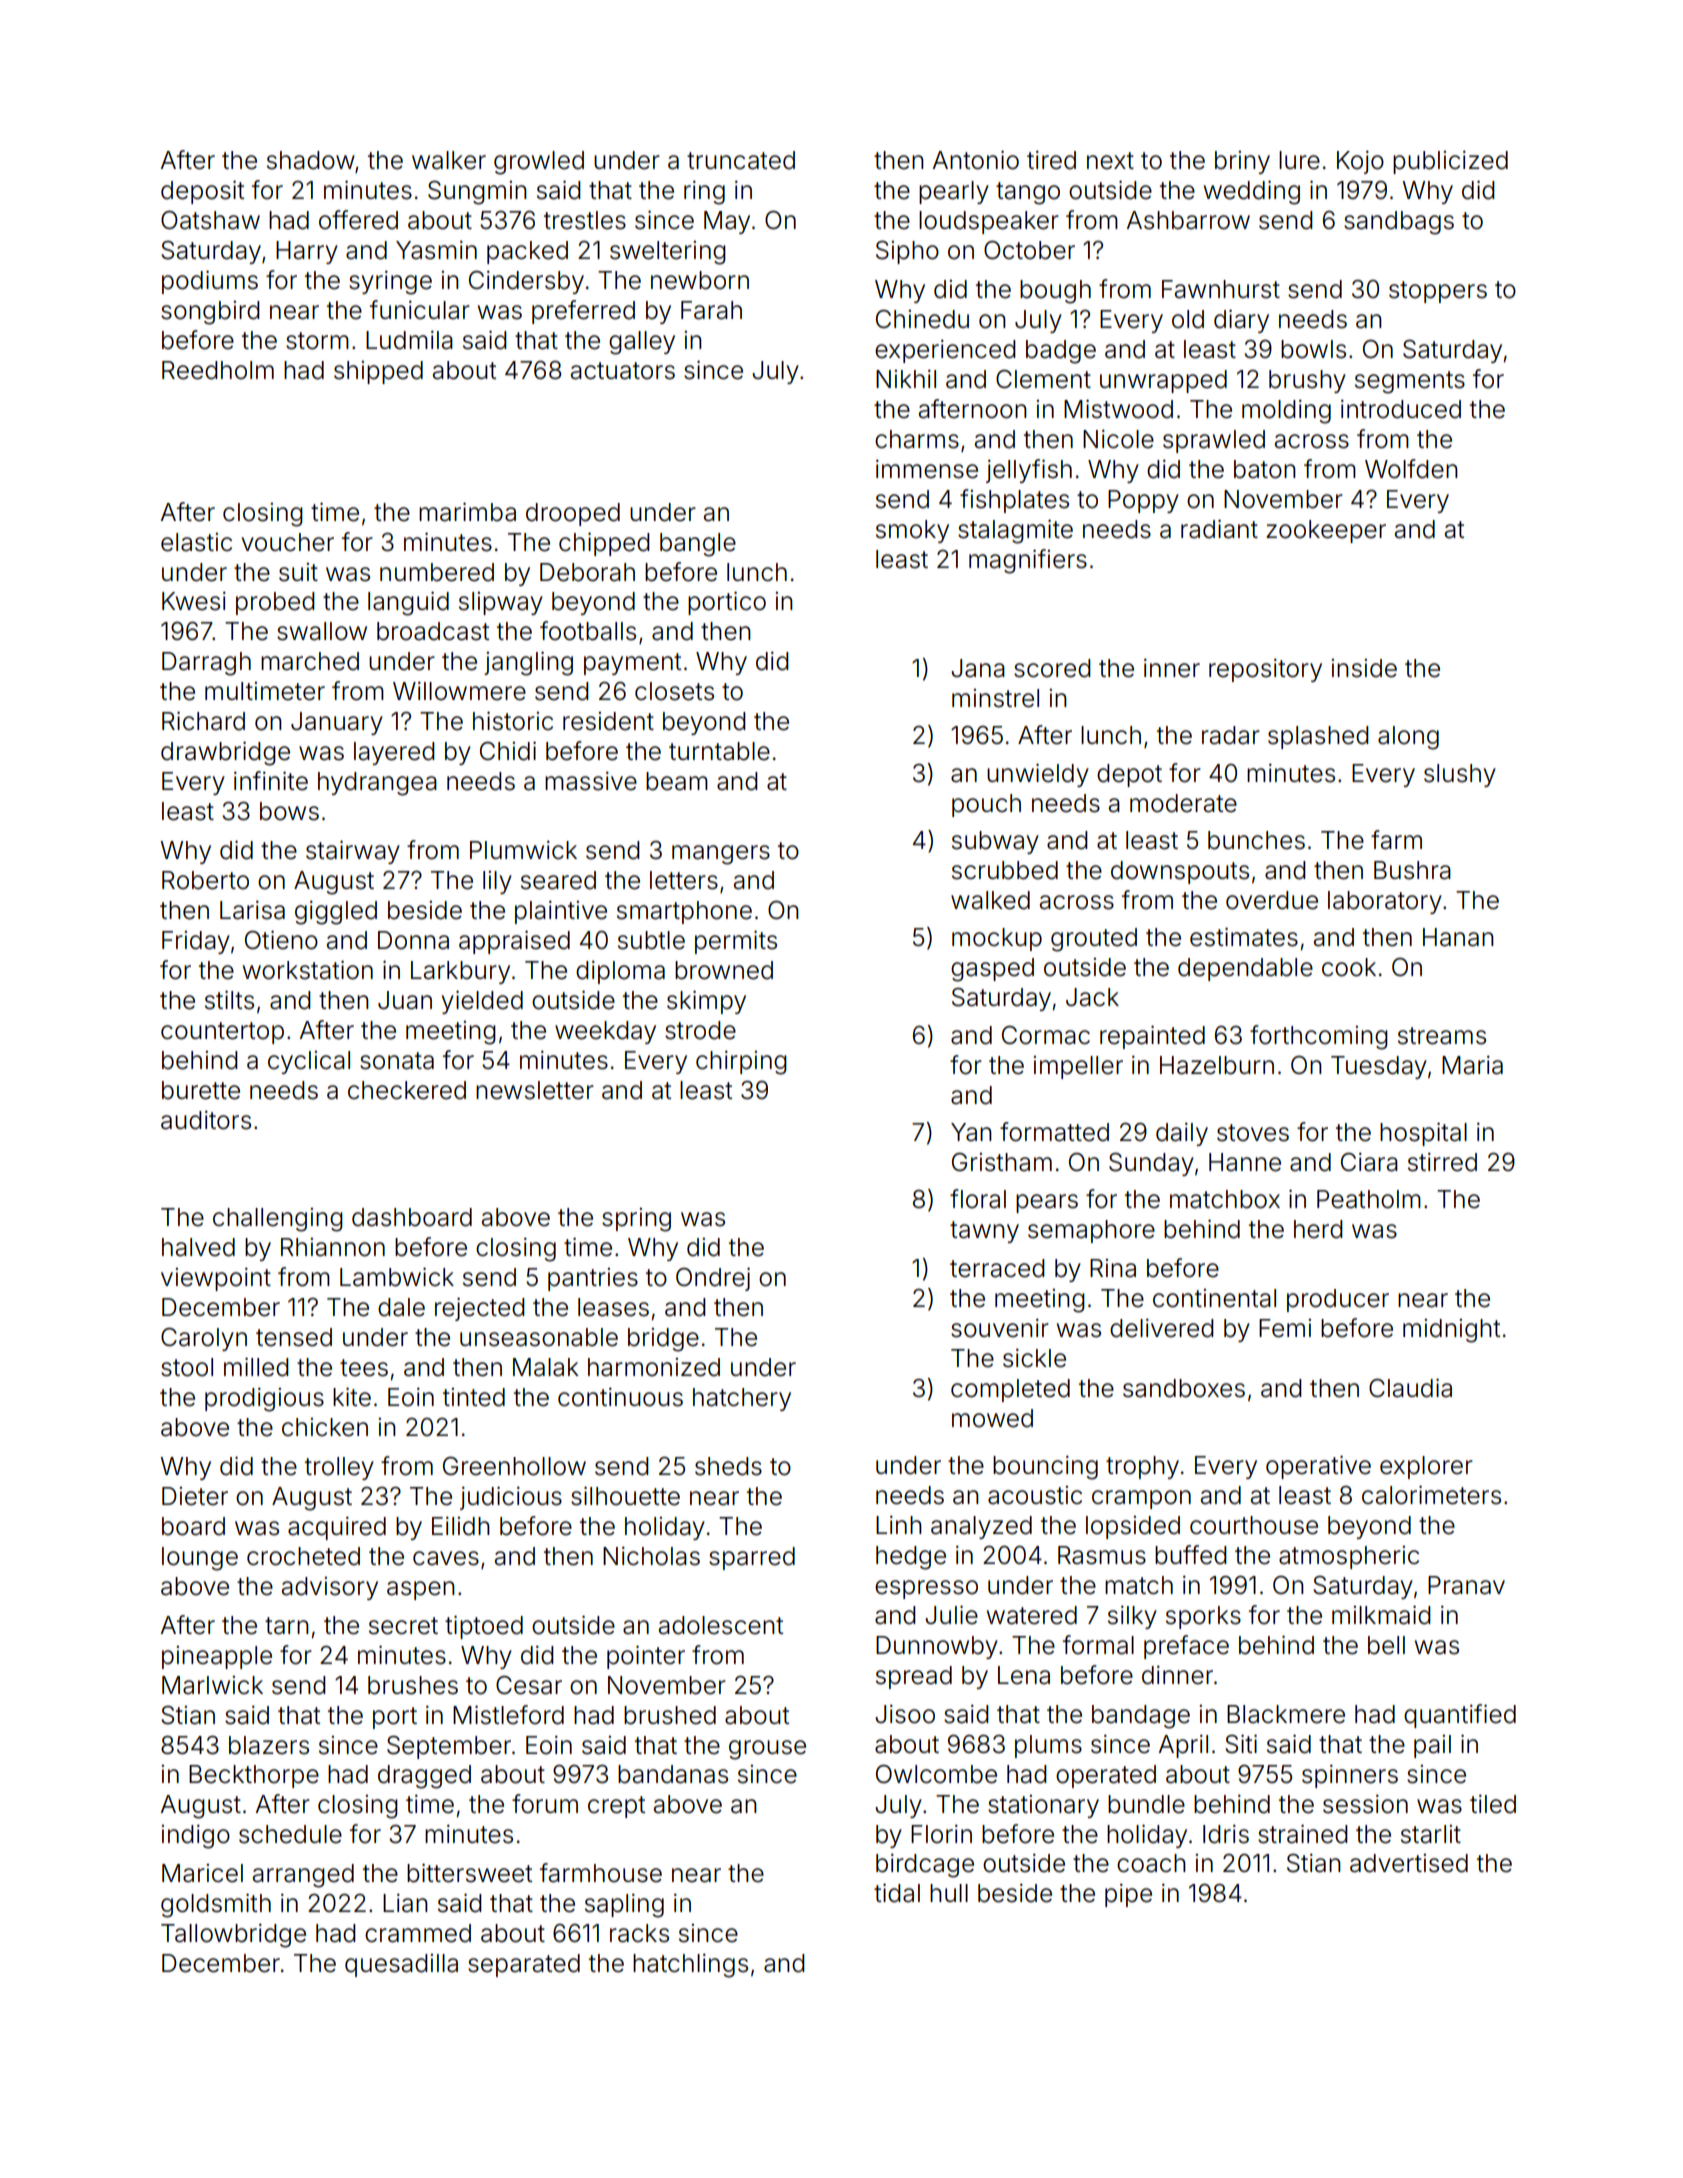 Image resolution: width=1683 pixels, height=2178 pixels. I want to click on infinite, so click(271, 781).
